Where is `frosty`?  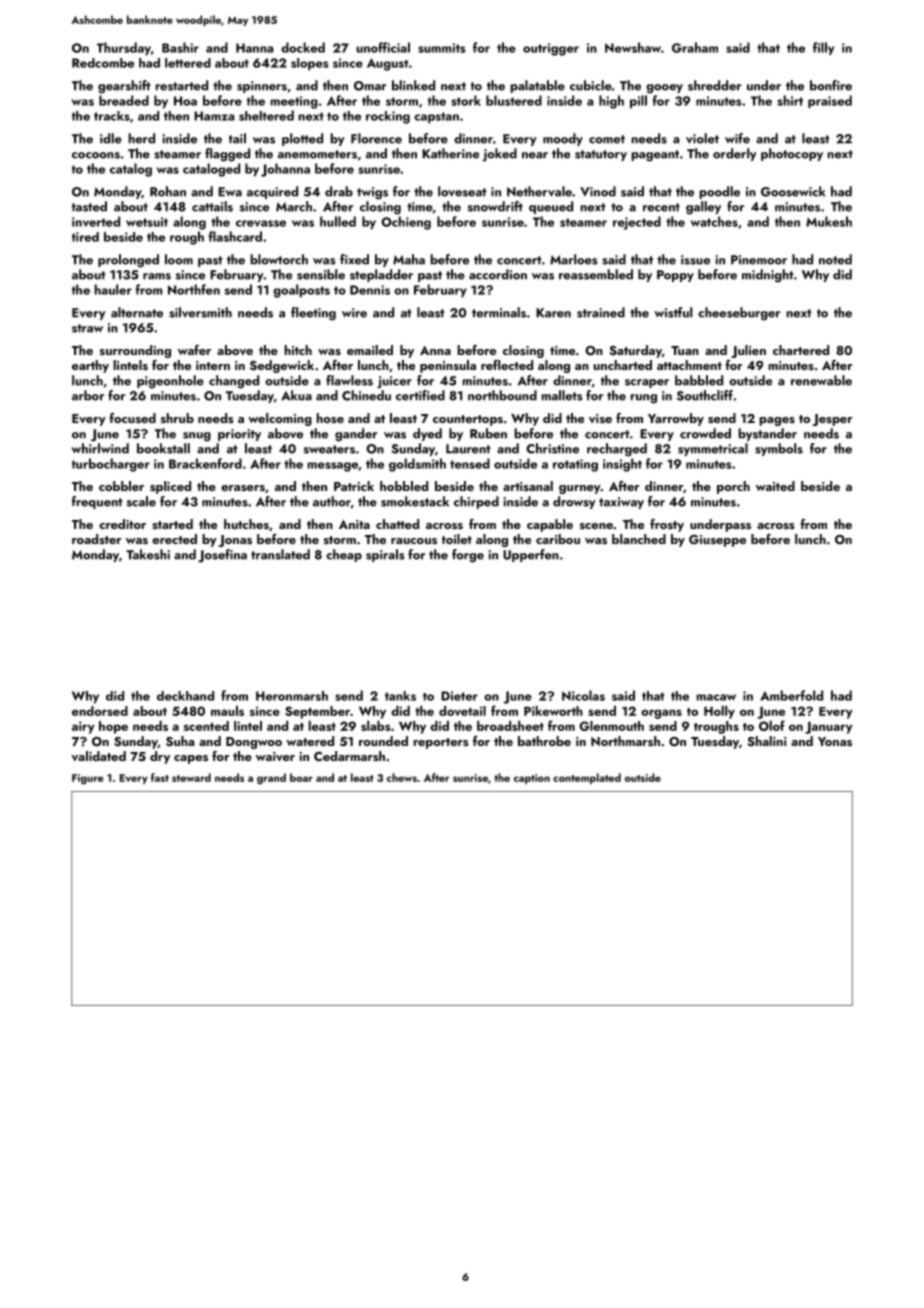 frosty is located at coordinates (667, 525).
